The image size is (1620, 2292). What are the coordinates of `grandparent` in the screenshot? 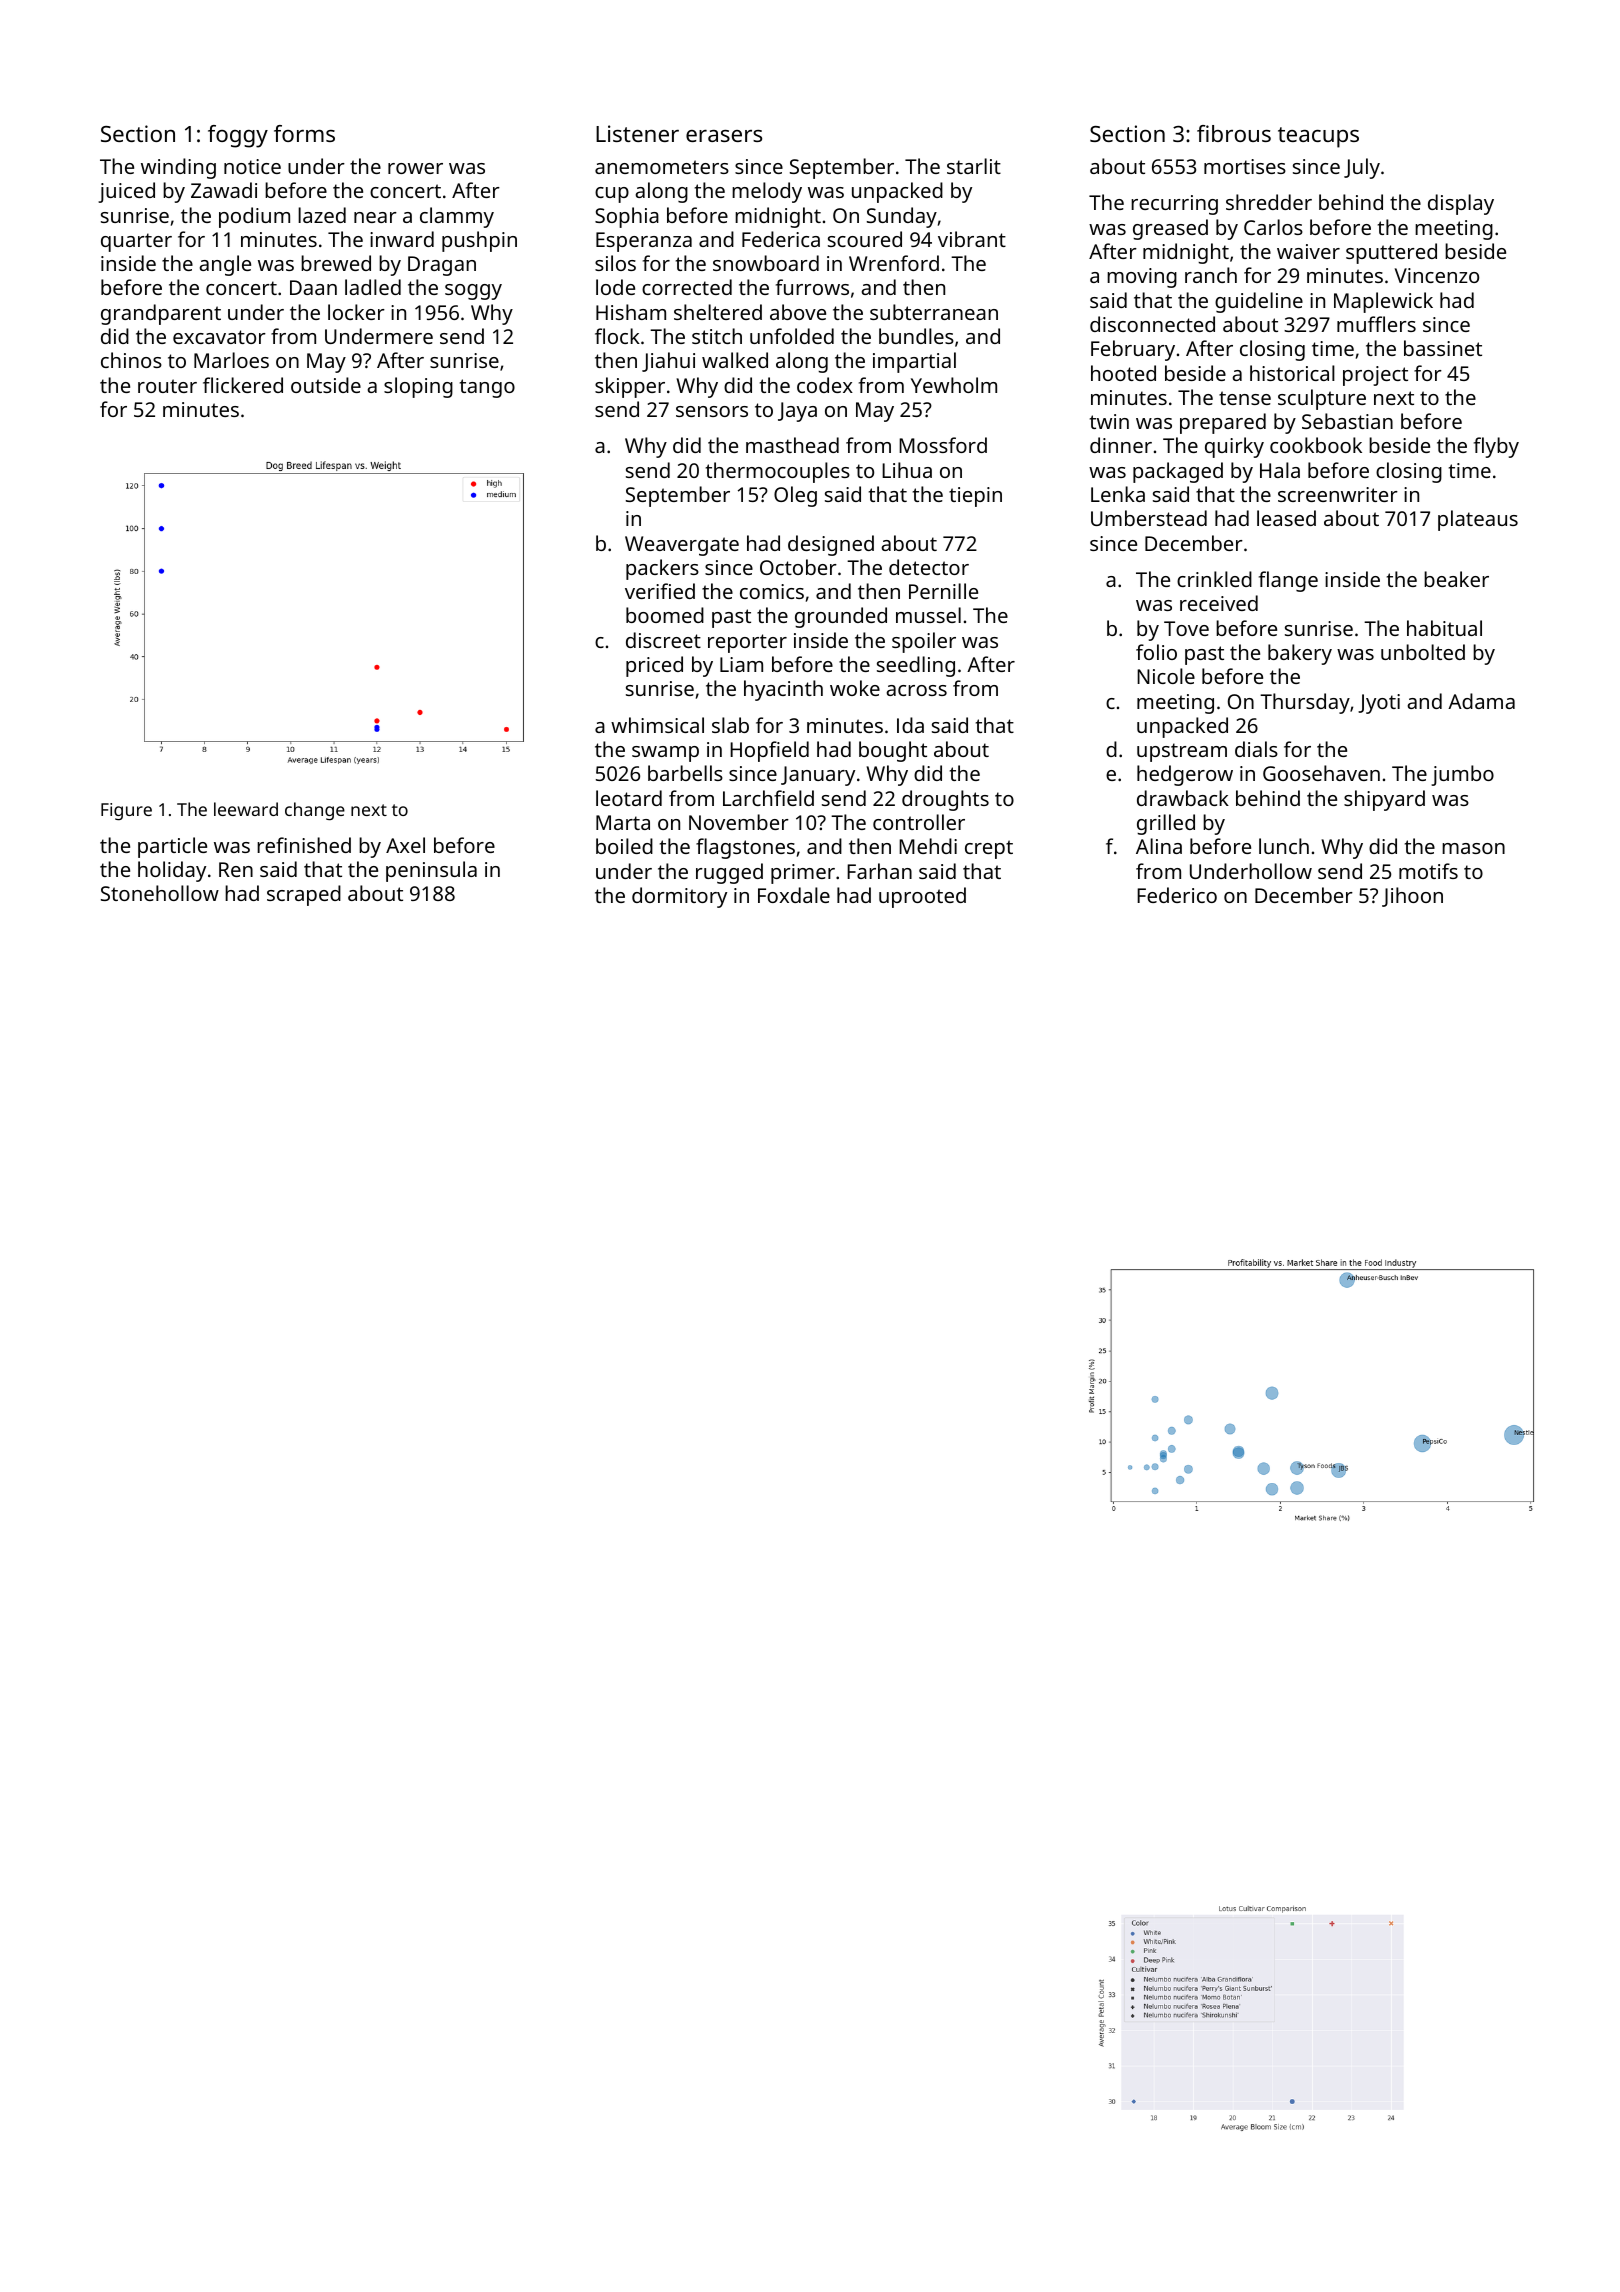 It's located at (161, 314).
